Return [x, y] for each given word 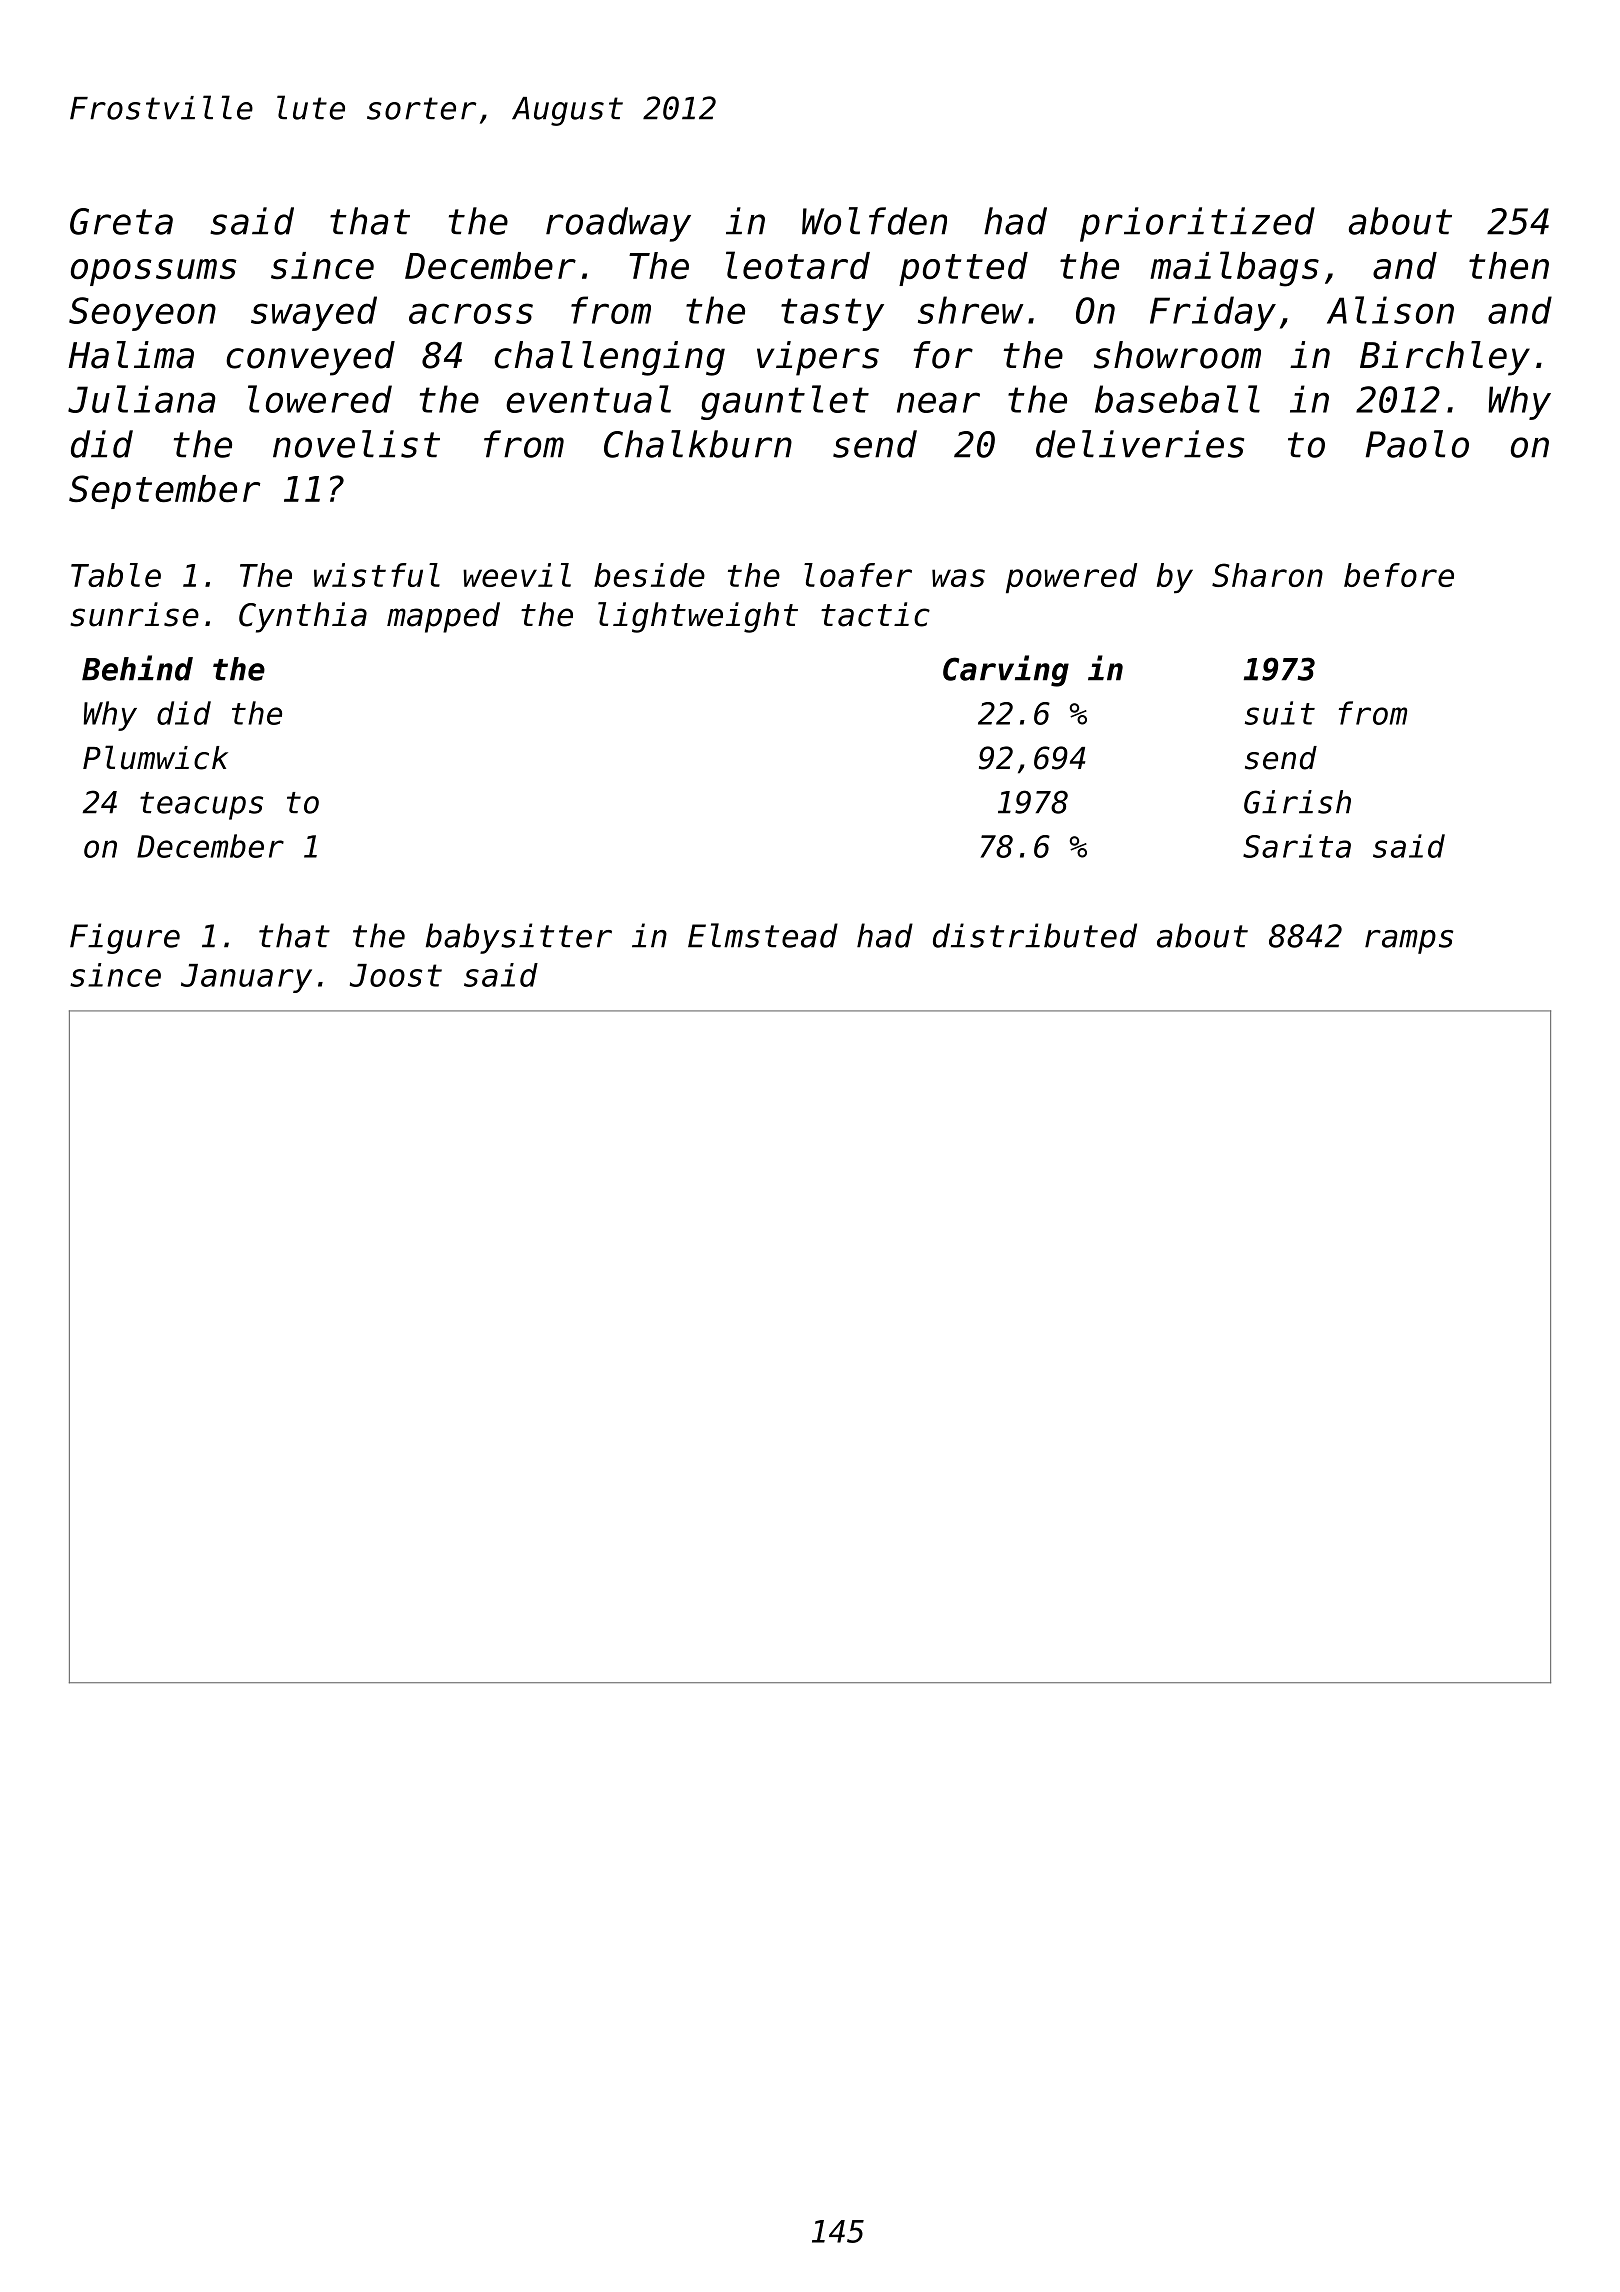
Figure [125, 938]
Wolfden [874, 221]
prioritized [1197, 224]
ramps [1409, 942]
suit [1280, 713]
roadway [618, 224]
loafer [858, 575]
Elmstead [763, 935]
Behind [137, 668]
